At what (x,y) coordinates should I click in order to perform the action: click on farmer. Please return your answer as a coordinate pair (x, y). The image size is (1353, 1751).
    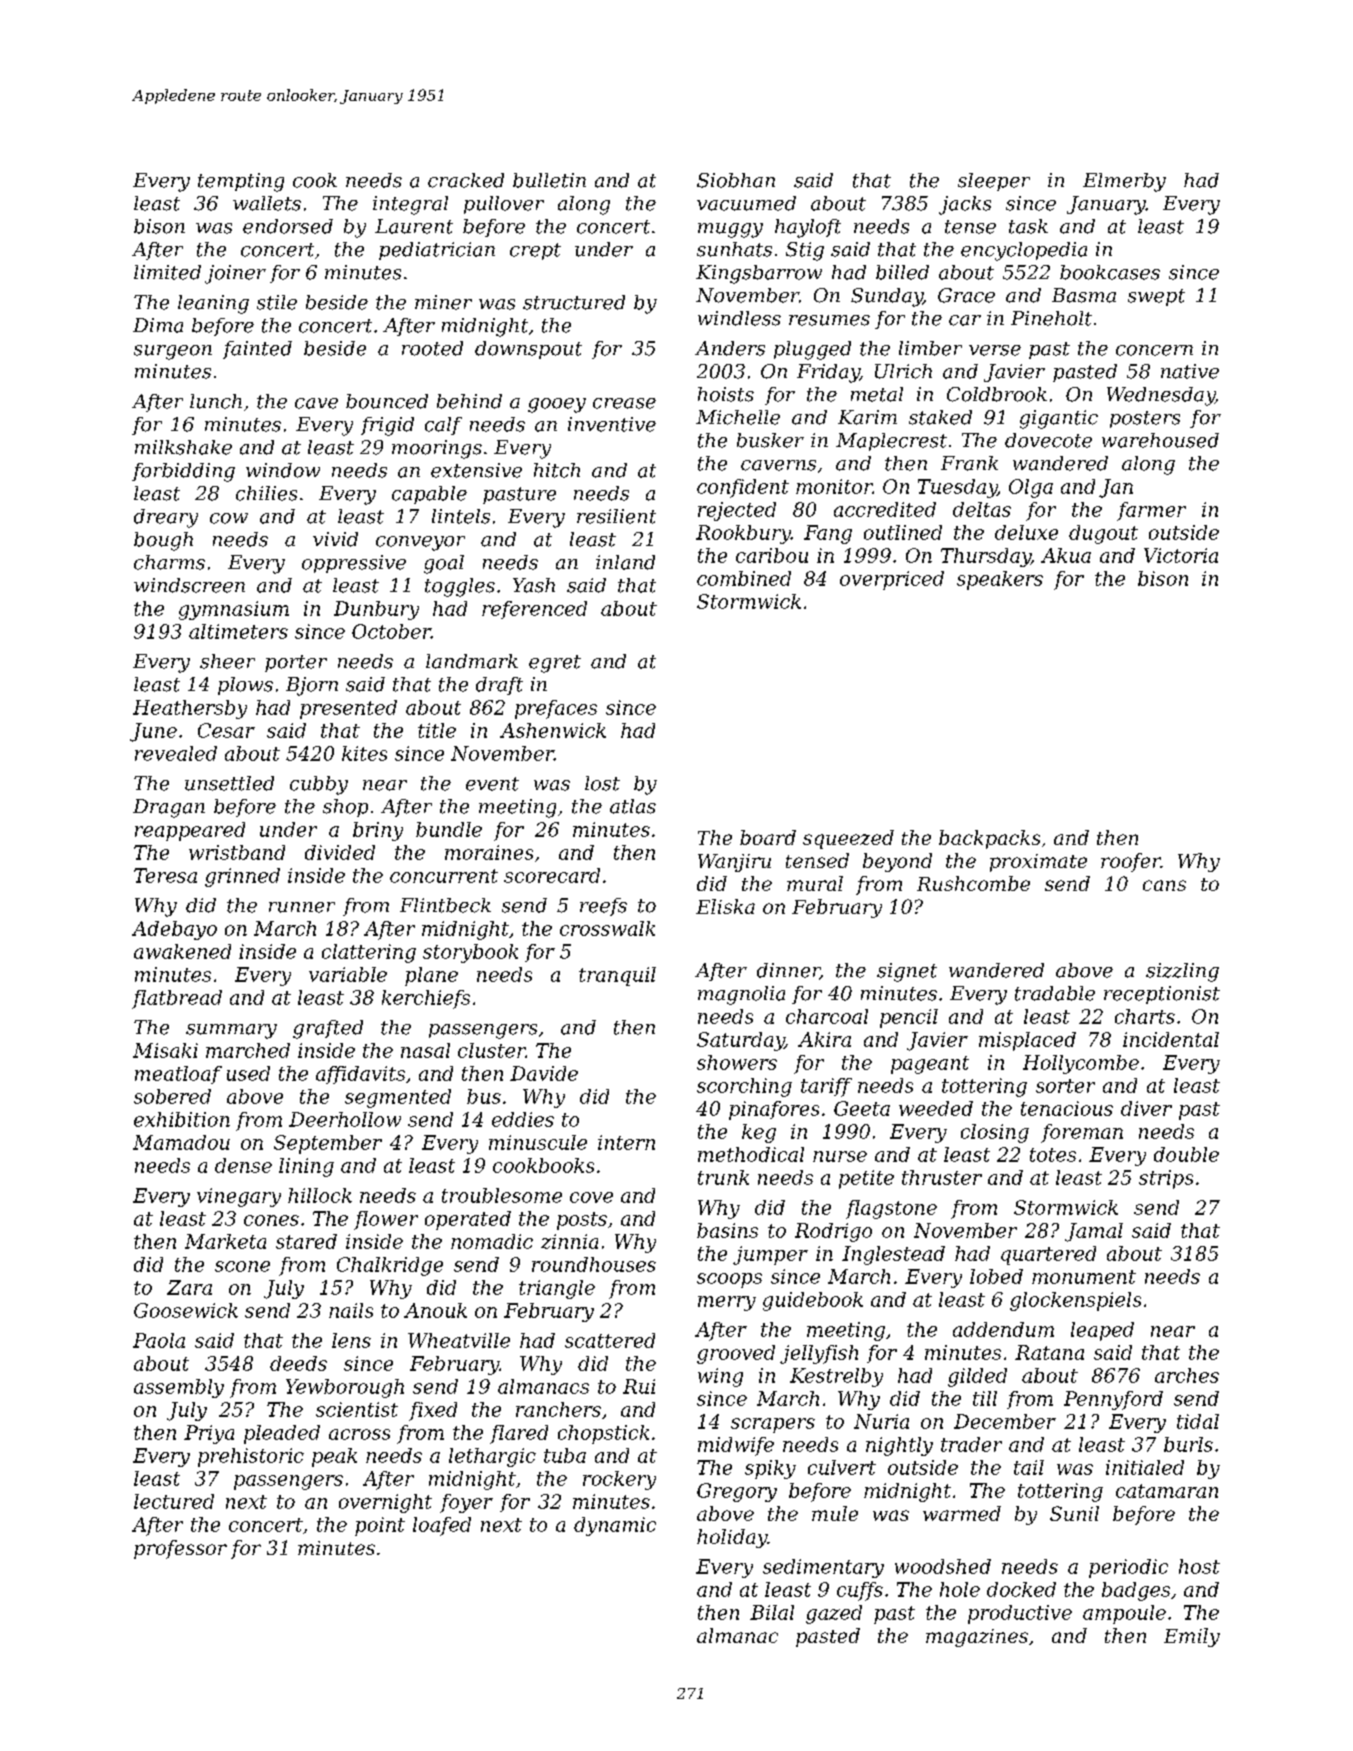
    Looking at the image, I should click on (1151, 511).
